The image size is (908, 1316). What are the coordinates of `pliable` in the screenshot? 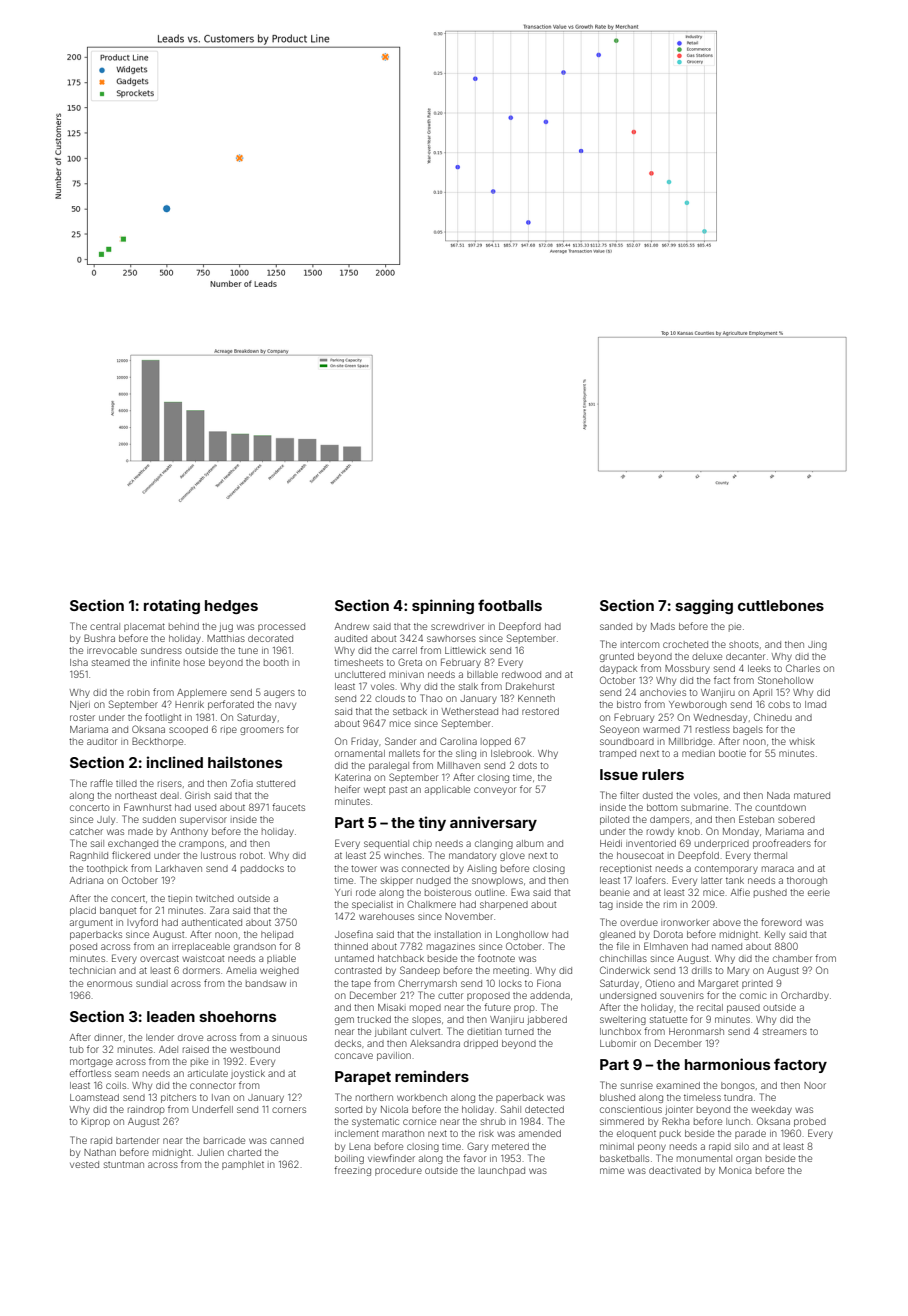 It's located at (281, 959).
